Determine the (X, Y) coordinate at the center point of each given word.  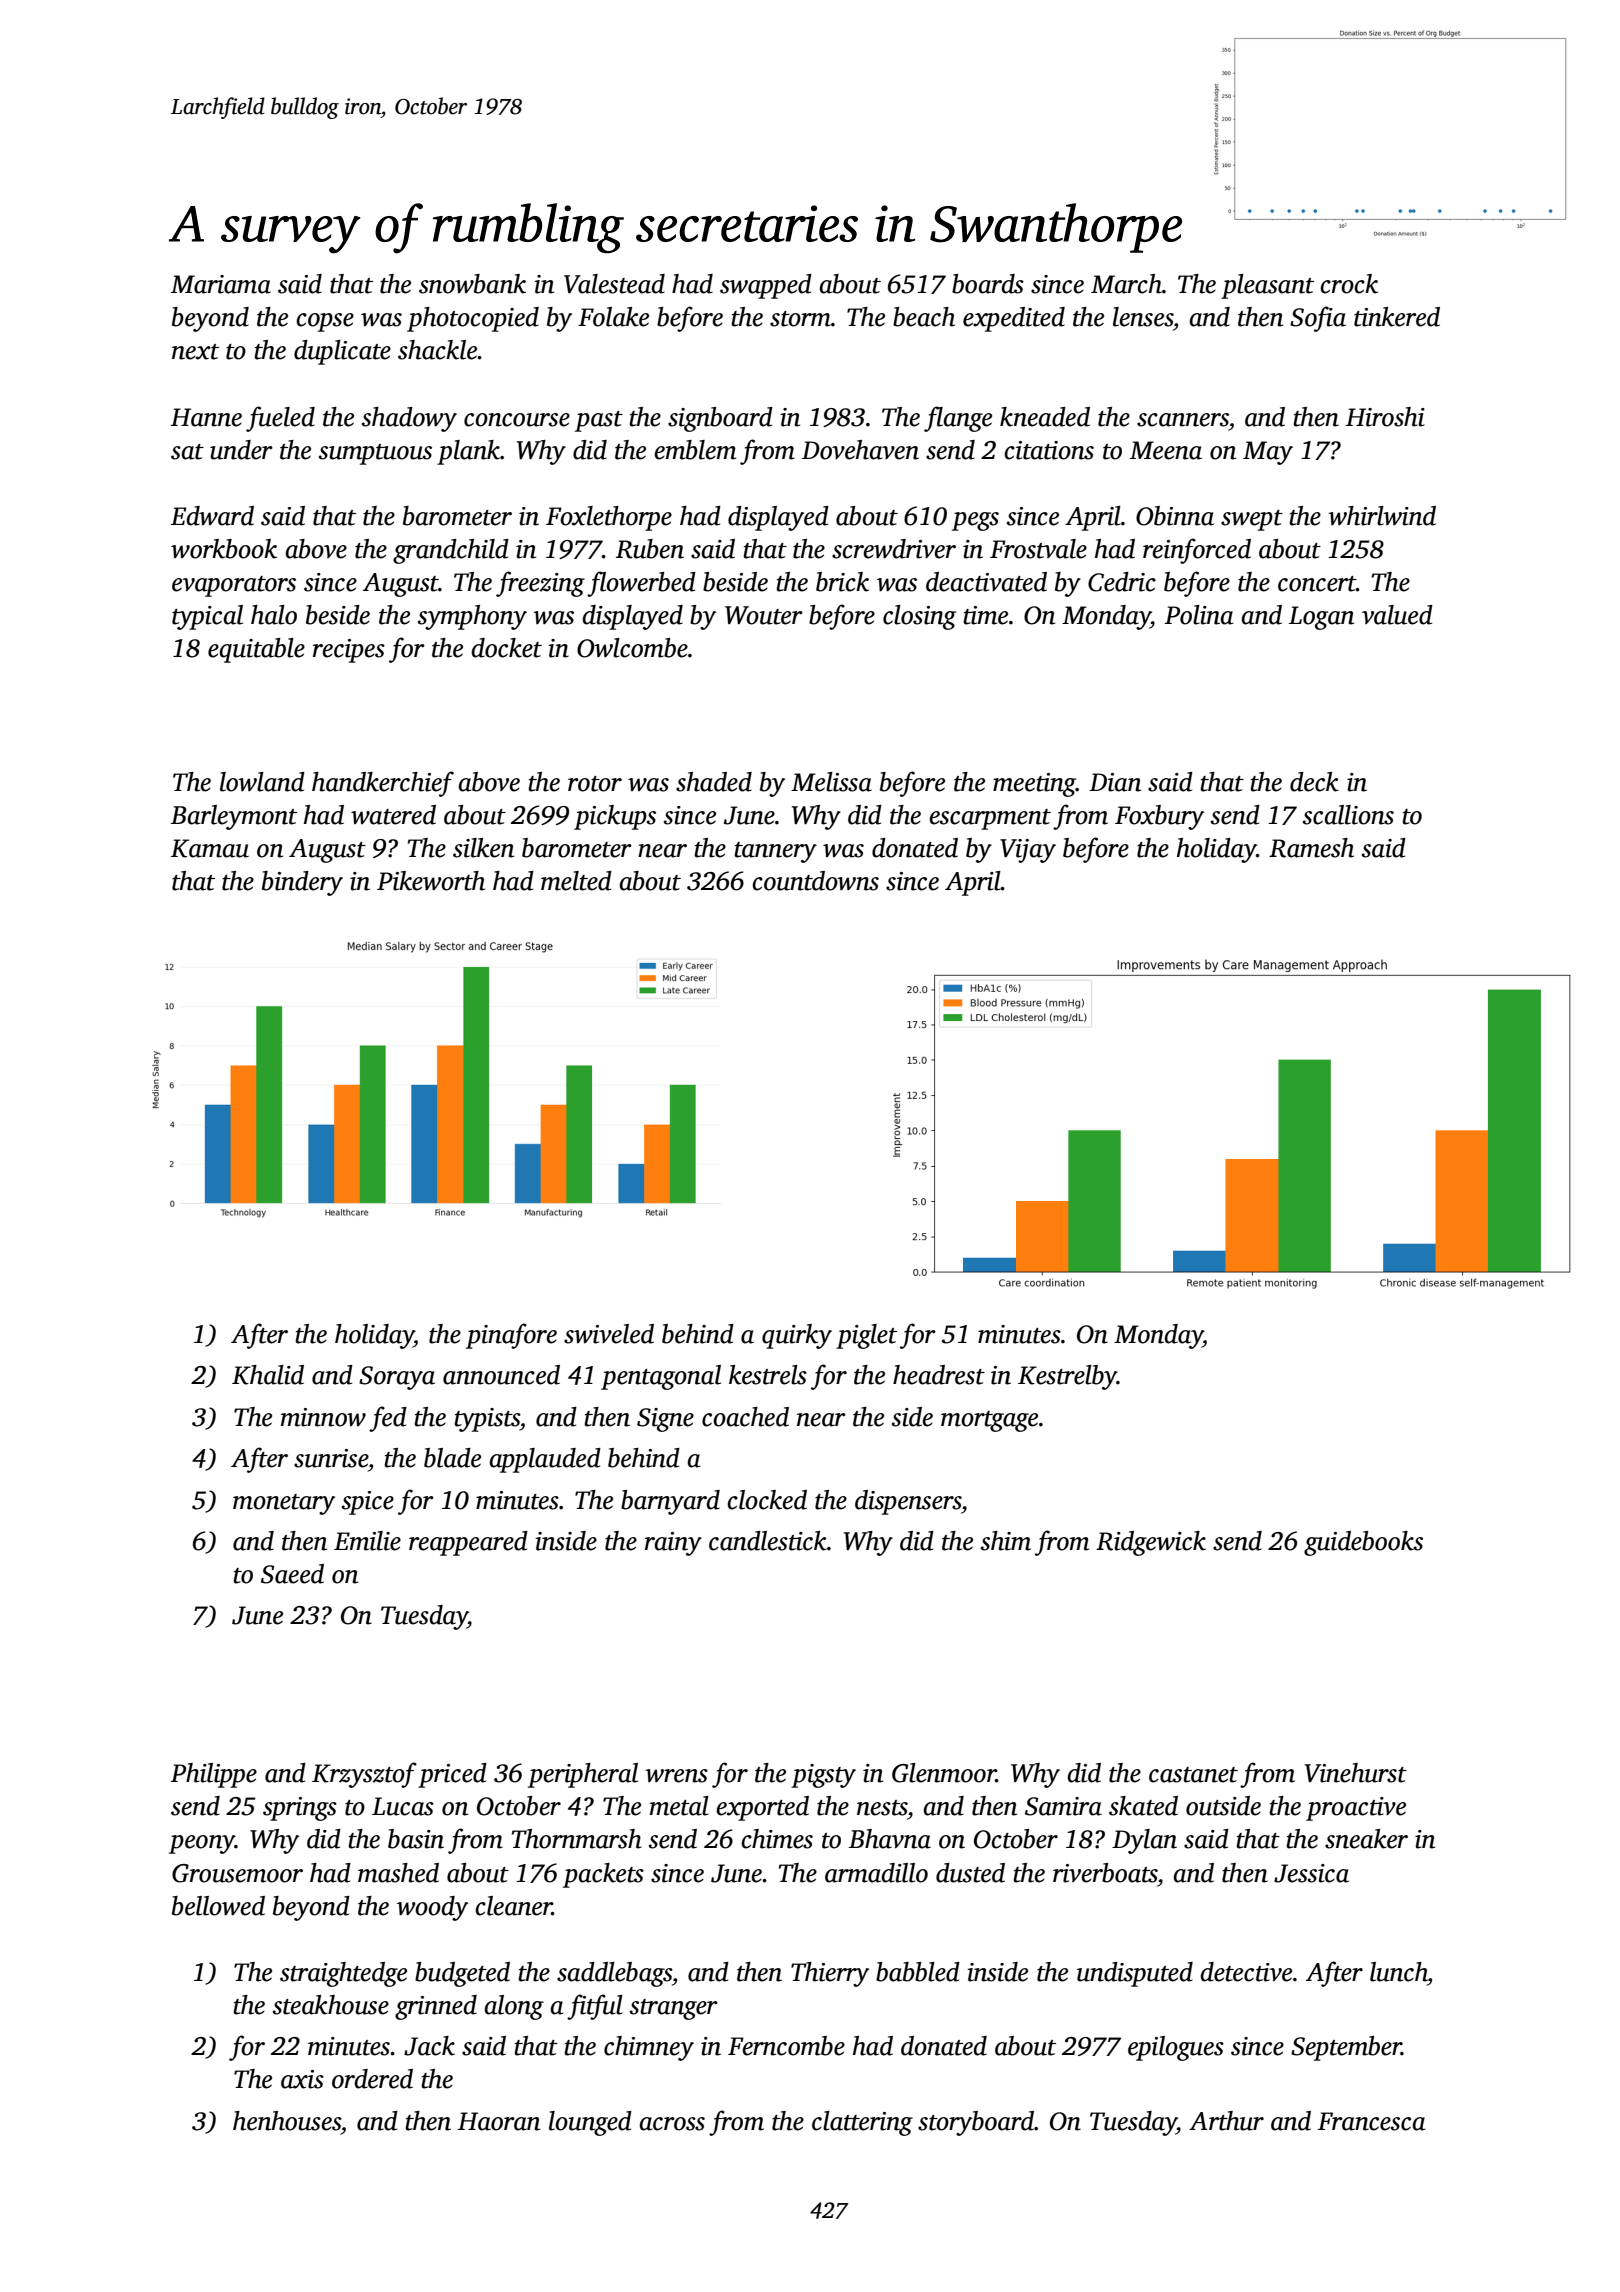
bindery (302, 883)
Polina (1199, 615)
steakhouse (331, 2005)
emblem (695, 450)
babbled (918, 1972)
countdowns (815, 881)
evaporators (234, 586)
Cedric (1122, 582)
